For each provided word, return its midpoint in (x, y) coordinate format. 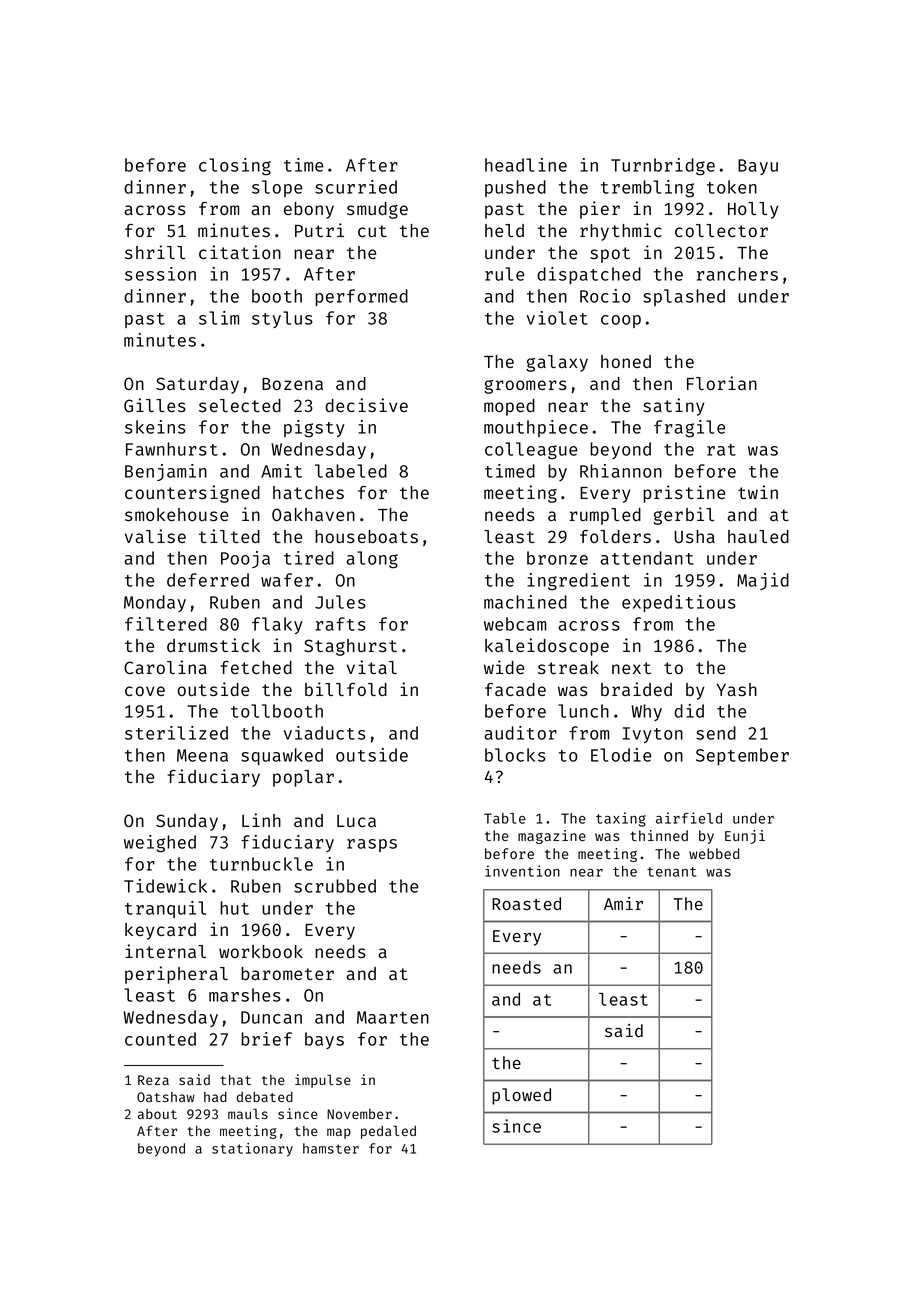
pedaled (388, 1132)
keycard (160, 931)
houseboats (366, 536)
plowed (521, 1096)
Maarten (393, 1017)
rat (721, 450)
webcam (515, 624)
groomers (525, 387)
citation (240, 252)
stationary (252, 1150)
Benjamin (166, 472)
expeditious (679, 603)
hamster (331, 1148)
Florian (722, 383)
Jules (340, 602)
